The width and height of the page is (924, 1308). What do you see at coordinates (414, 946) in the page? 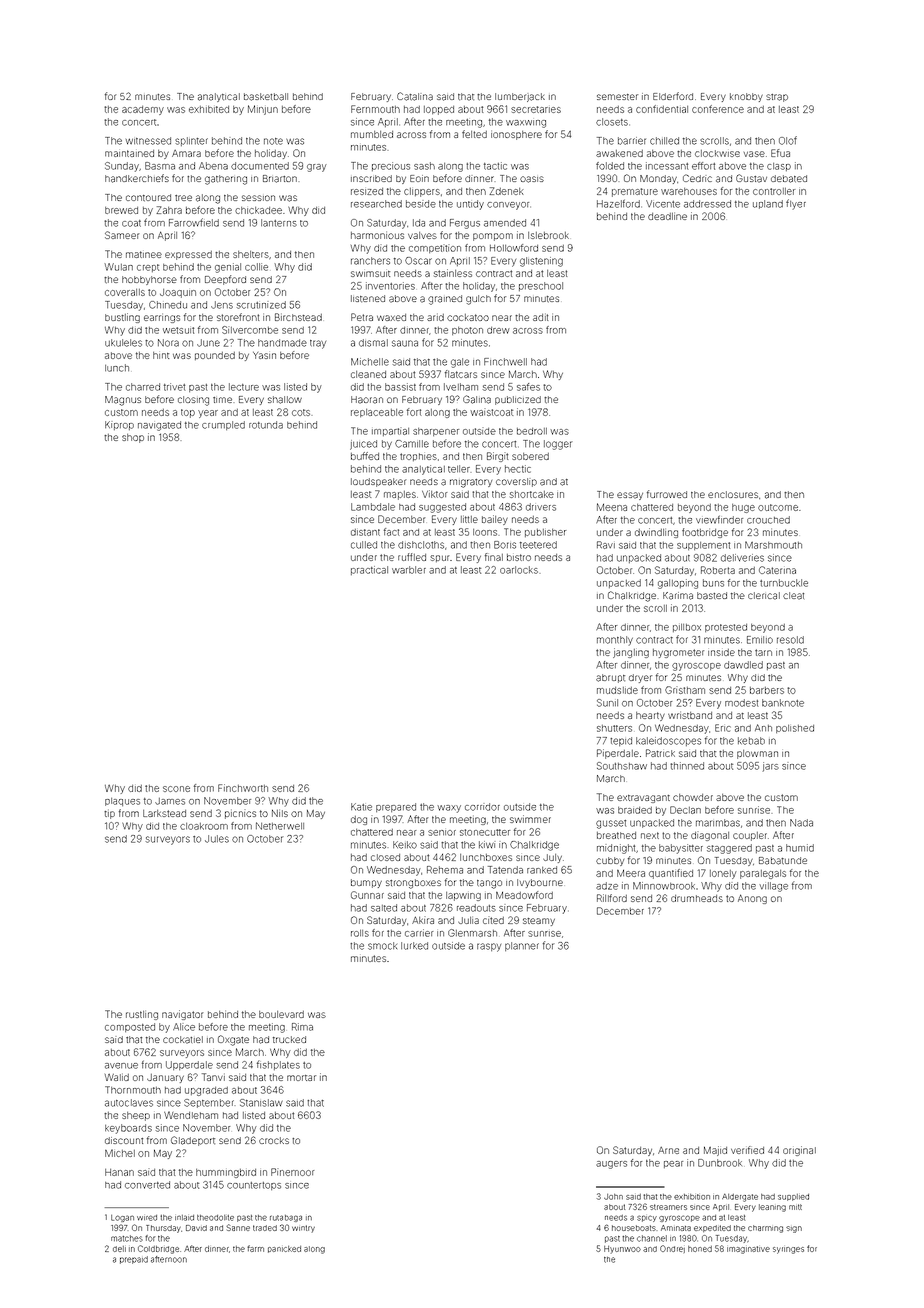
I see `lurked` at bounding box center [414, 946].
